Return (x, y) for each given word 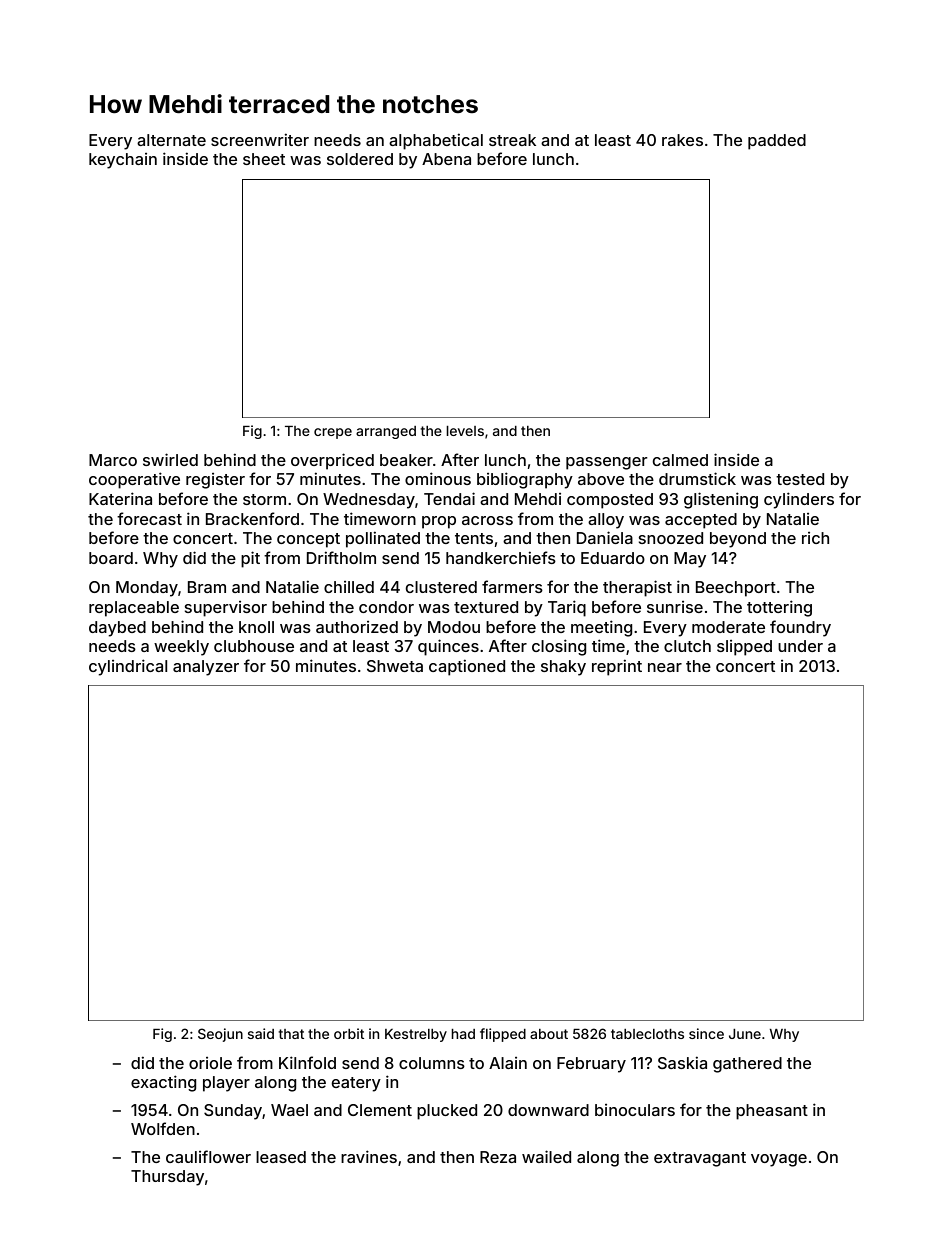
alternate (171, 140)
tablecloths (647, 1034)
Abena (446, 159)
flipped (503, 1035)
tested (800, 479)
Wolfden (163, 1128)
